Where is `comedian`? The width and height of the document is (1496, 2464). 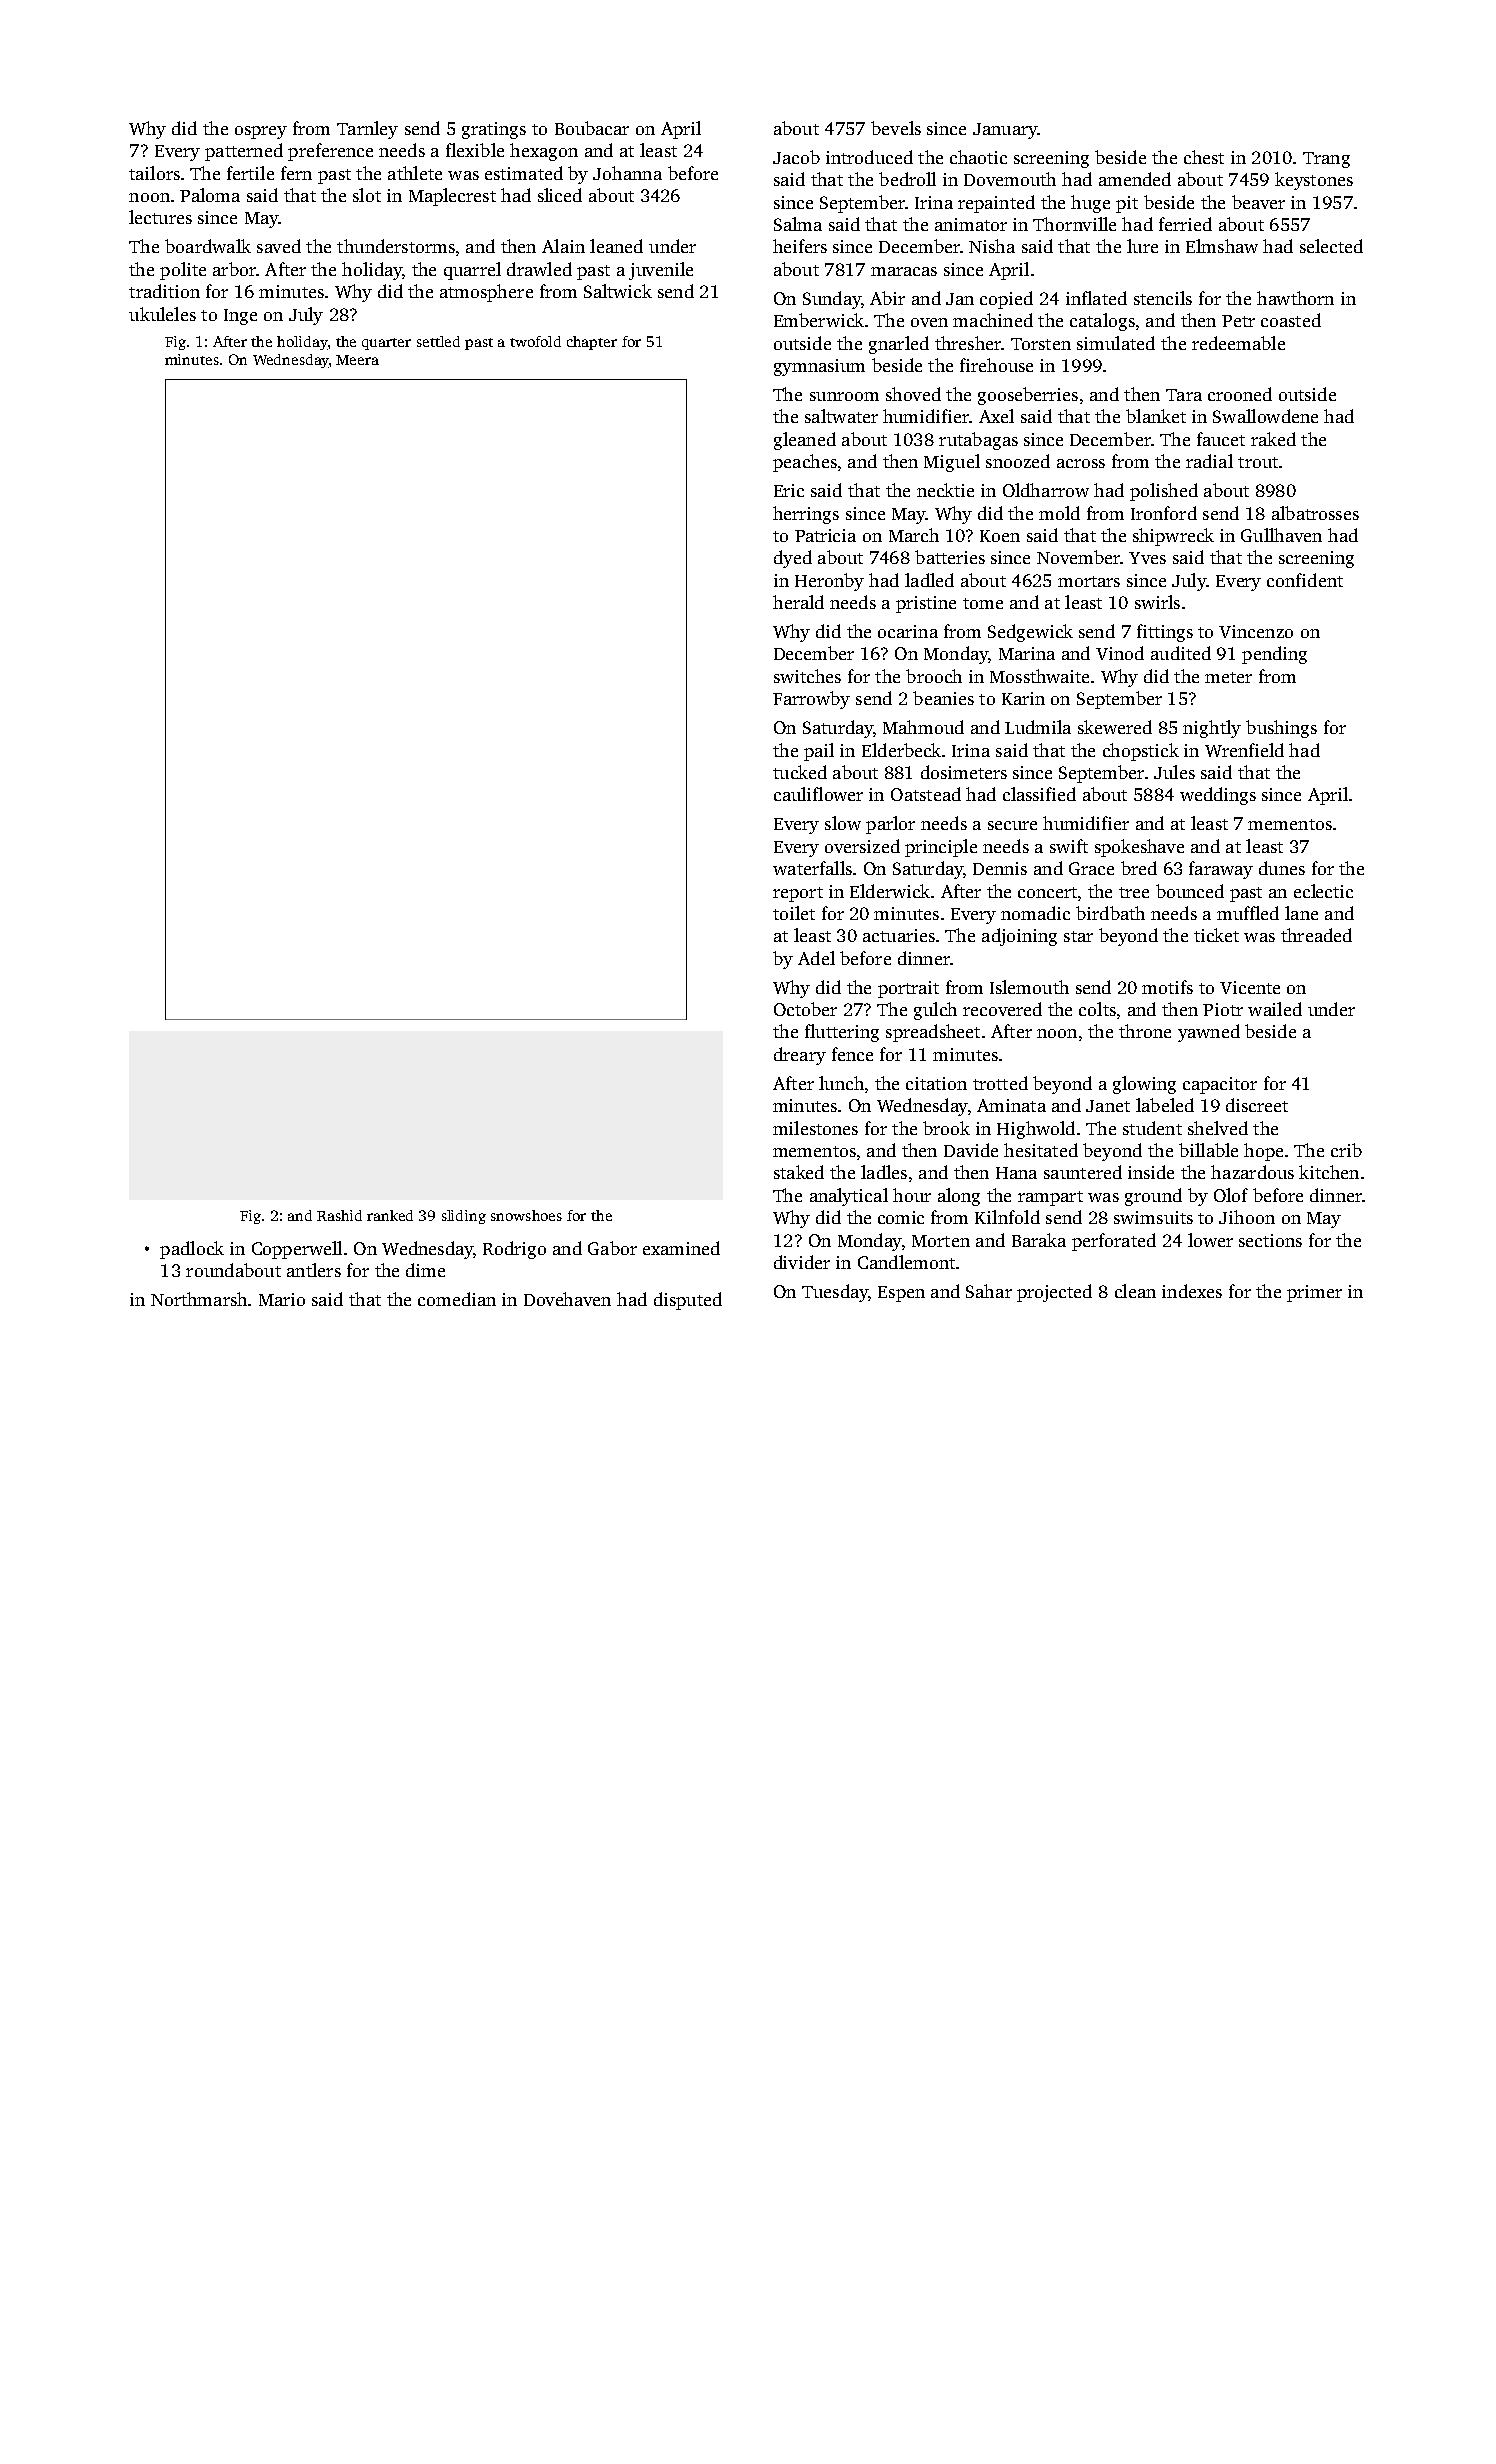
comedian is located at coordinates (457, 1299).
